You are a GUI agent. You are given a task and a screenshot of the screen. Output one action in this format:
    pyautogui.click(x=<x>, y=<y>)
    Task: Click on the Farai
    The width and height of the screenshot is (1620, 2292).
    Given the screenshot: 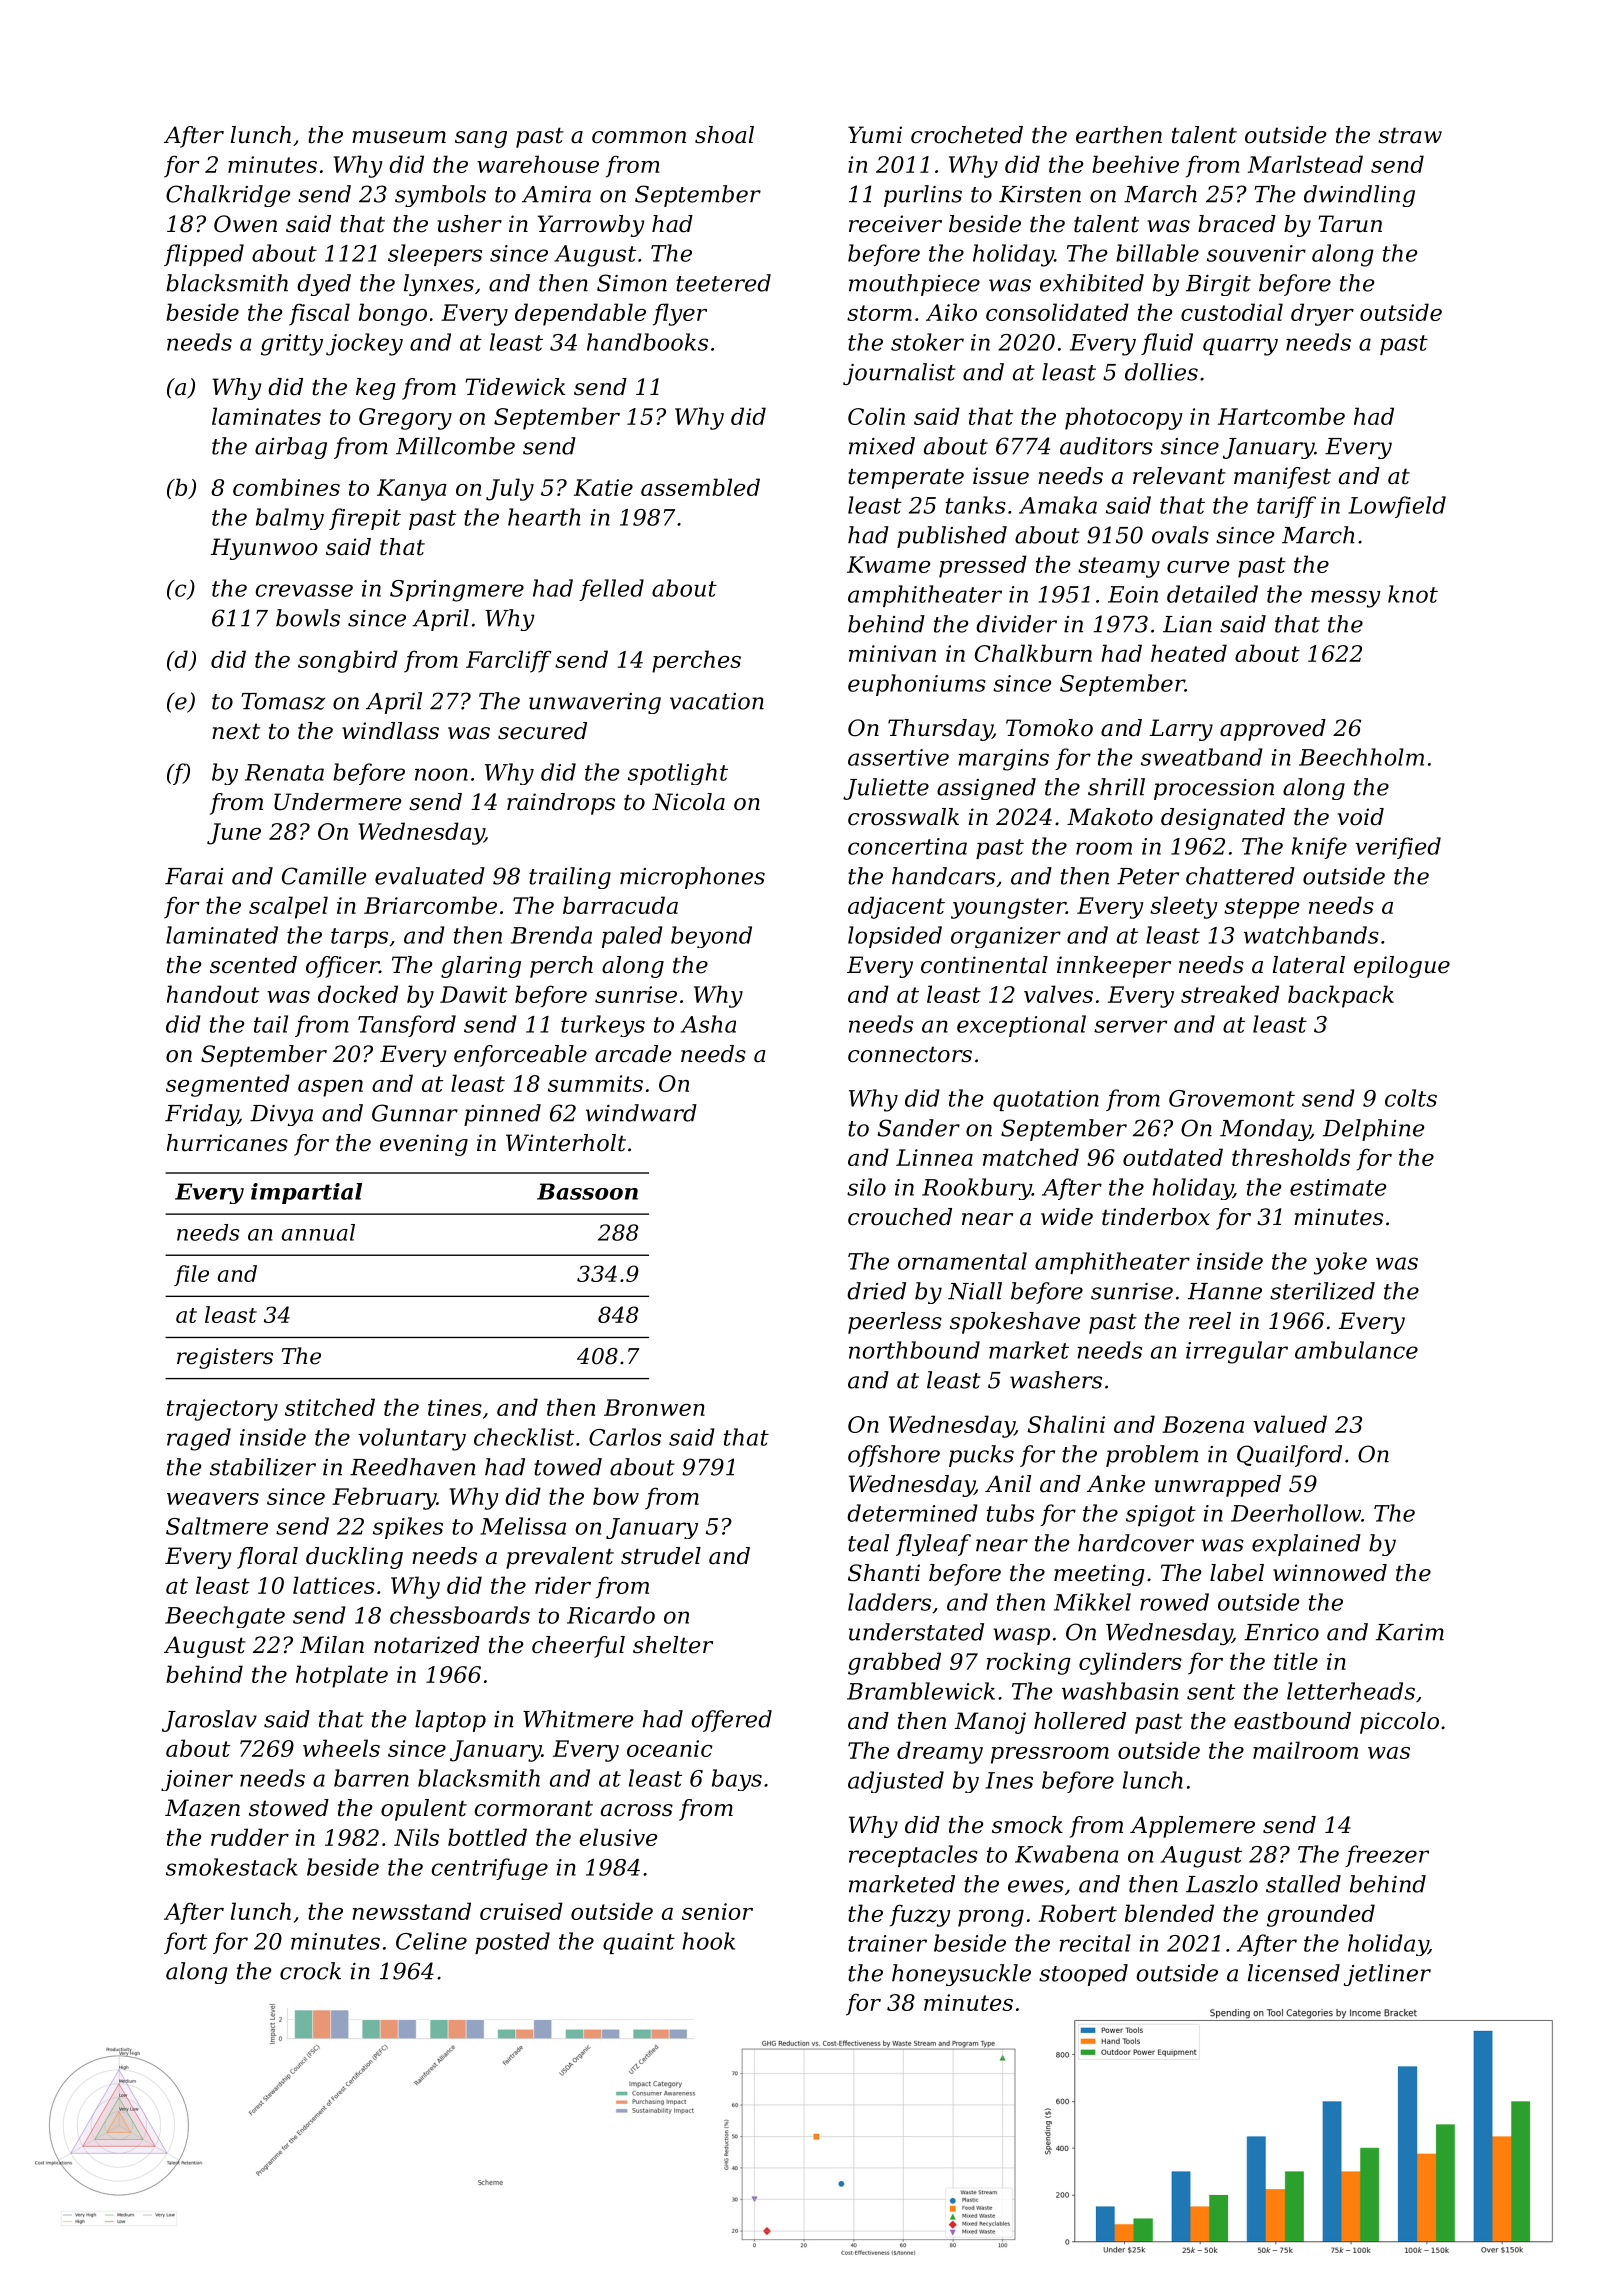 What is the action you would take?
    pyautogui.click(x=194, y=876)
